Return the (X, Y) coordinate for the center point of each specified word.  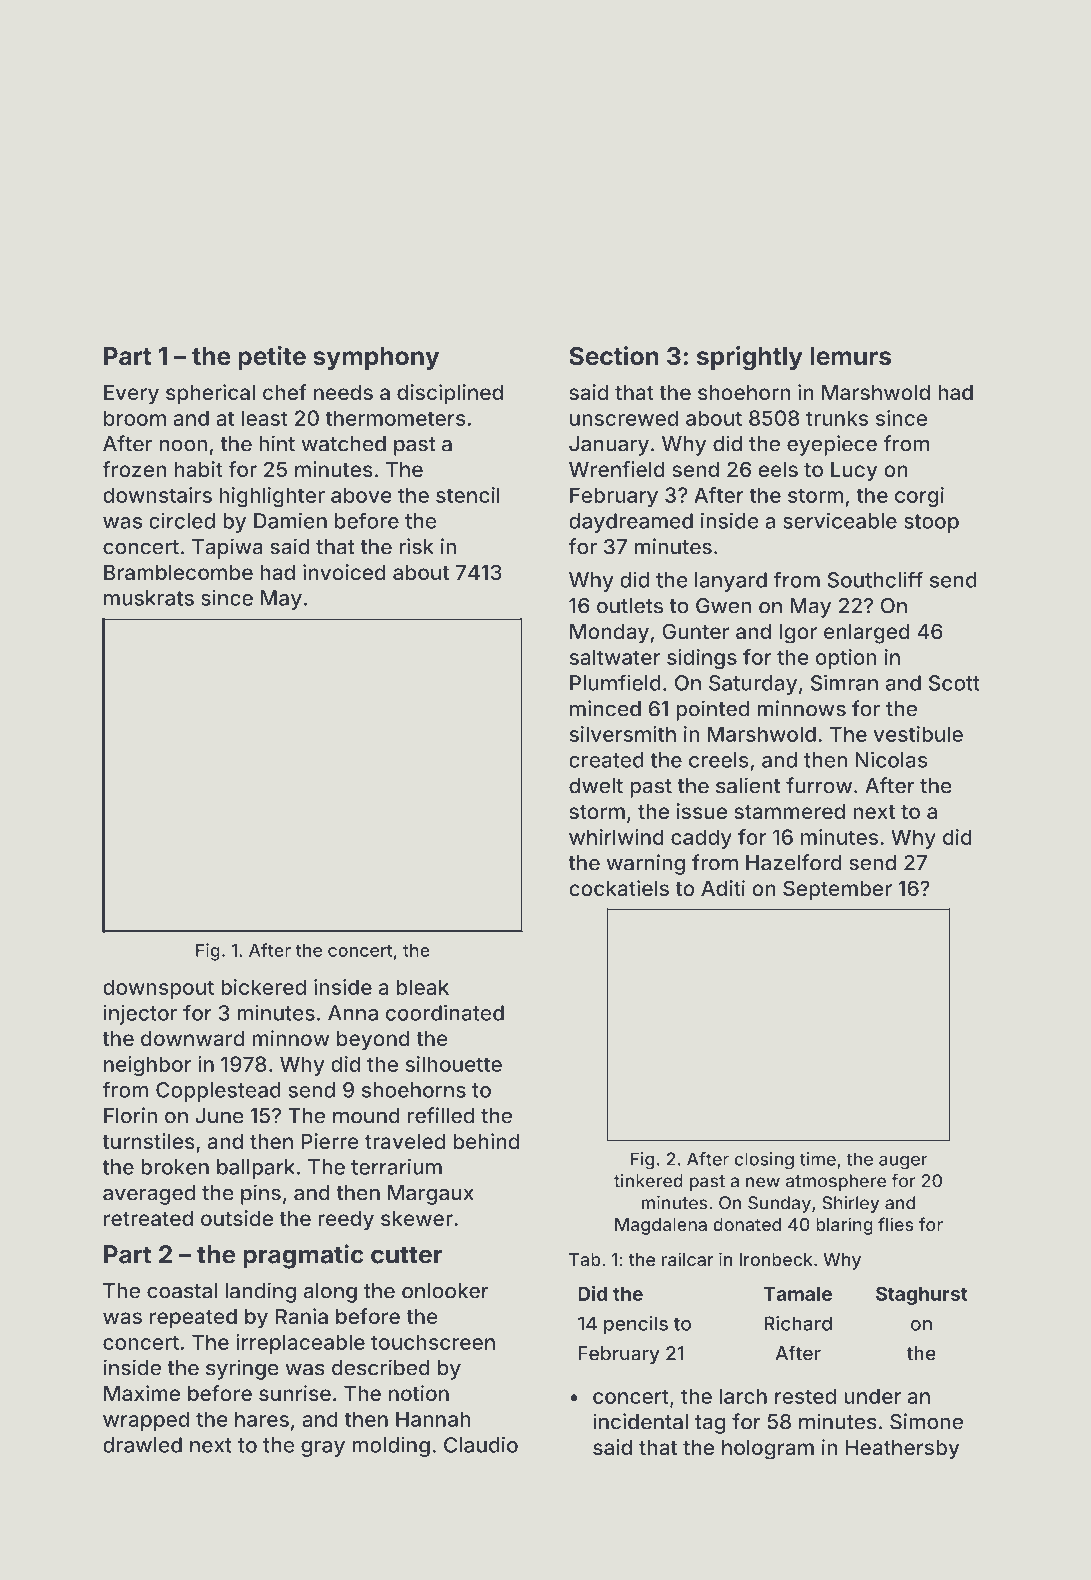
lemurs (850, 356)
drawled (142, 1445)
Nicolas (891, 759)
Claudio (481, 1444)
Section (614, 356)
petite (272, 358)
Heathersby (902, 1450)
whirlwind (616, 837)
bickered (263, 987)
